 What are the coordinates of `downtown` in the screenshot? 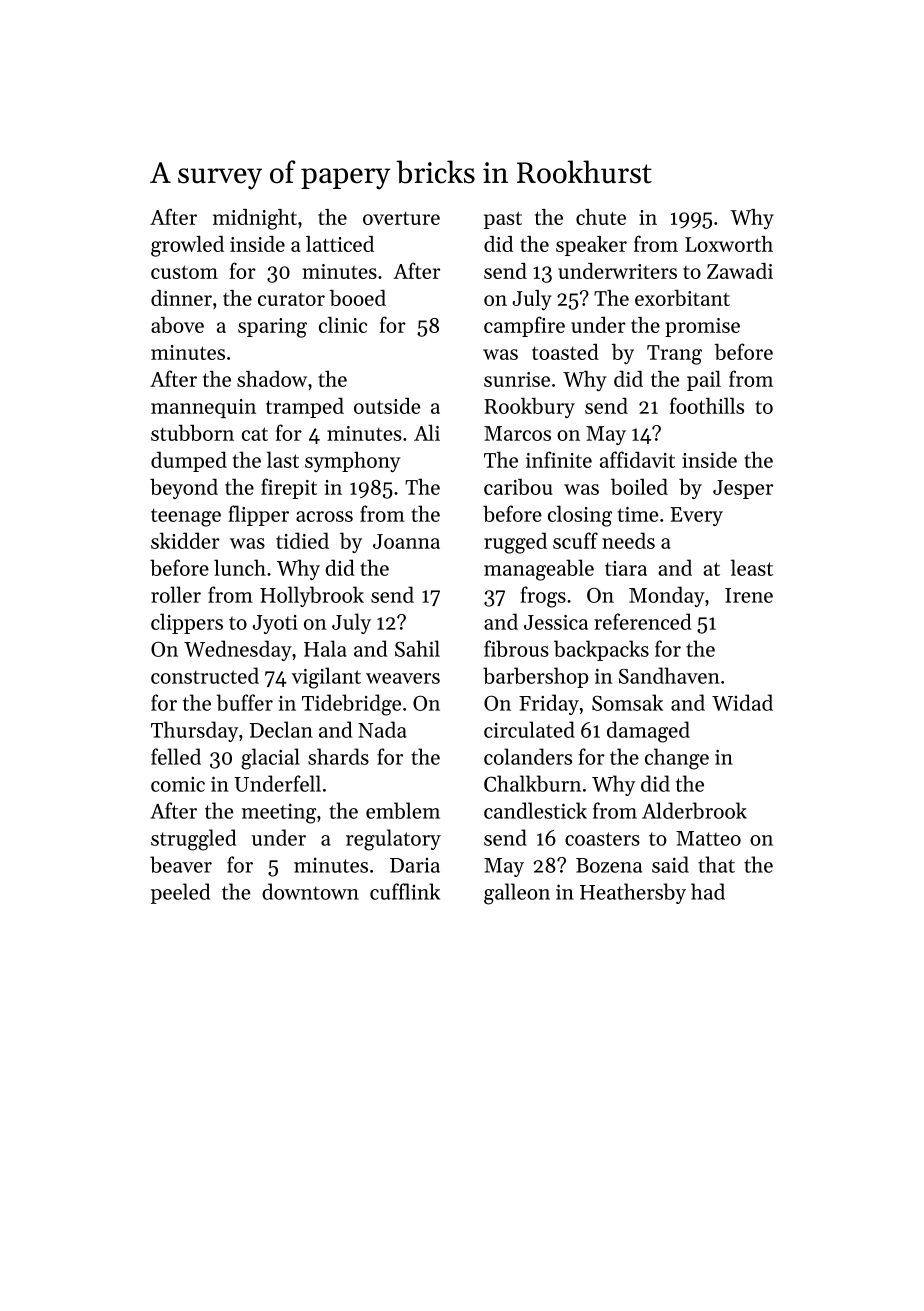 It's located at (310, 891).
